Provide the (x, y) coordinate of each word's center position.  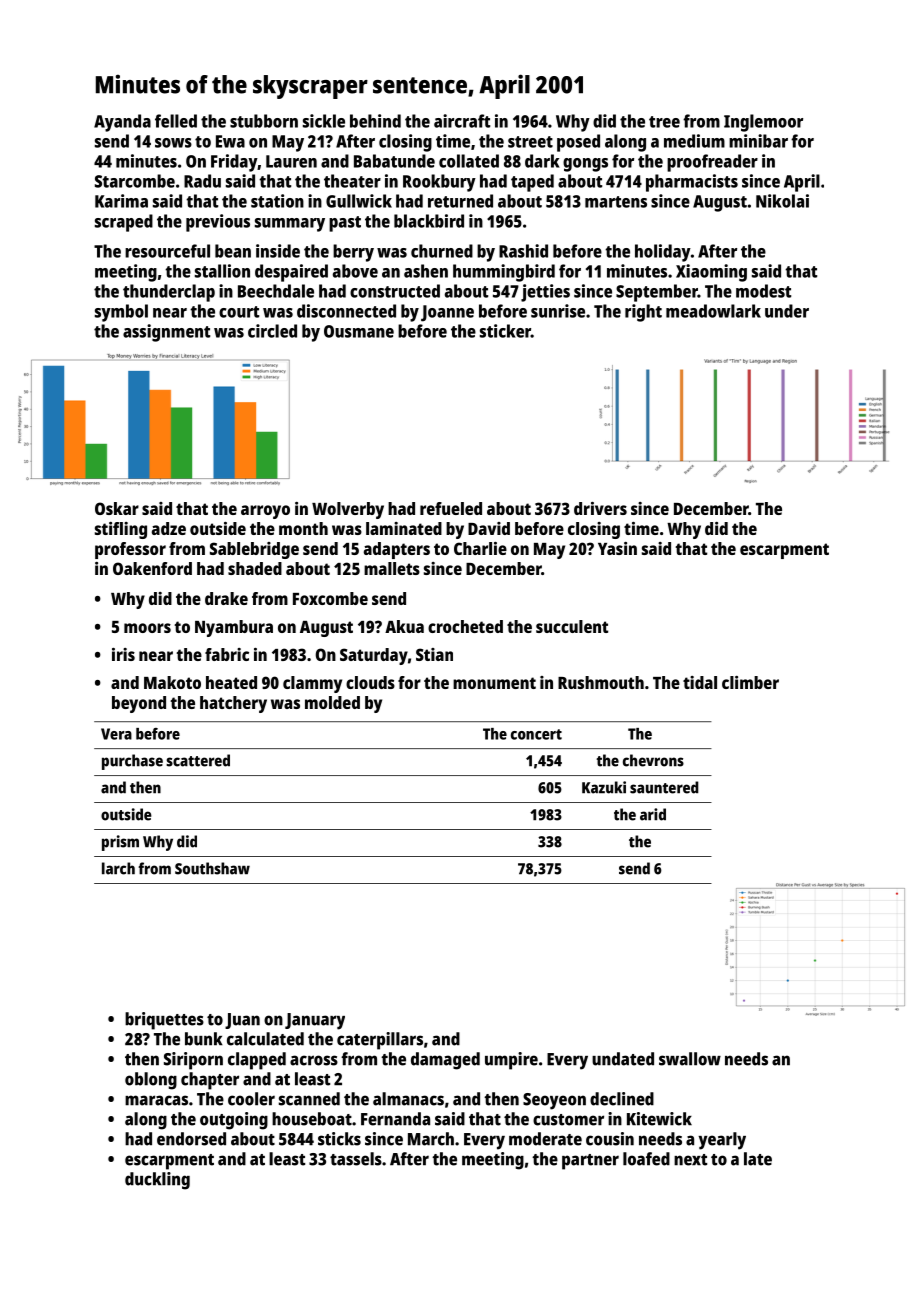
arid (653, 814)
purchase (132, 762)
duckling (157, 1181)
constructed (395, 291)
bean (233, 251)
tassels (356, 1159)
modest (763, 291)
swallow (690, 1059)
